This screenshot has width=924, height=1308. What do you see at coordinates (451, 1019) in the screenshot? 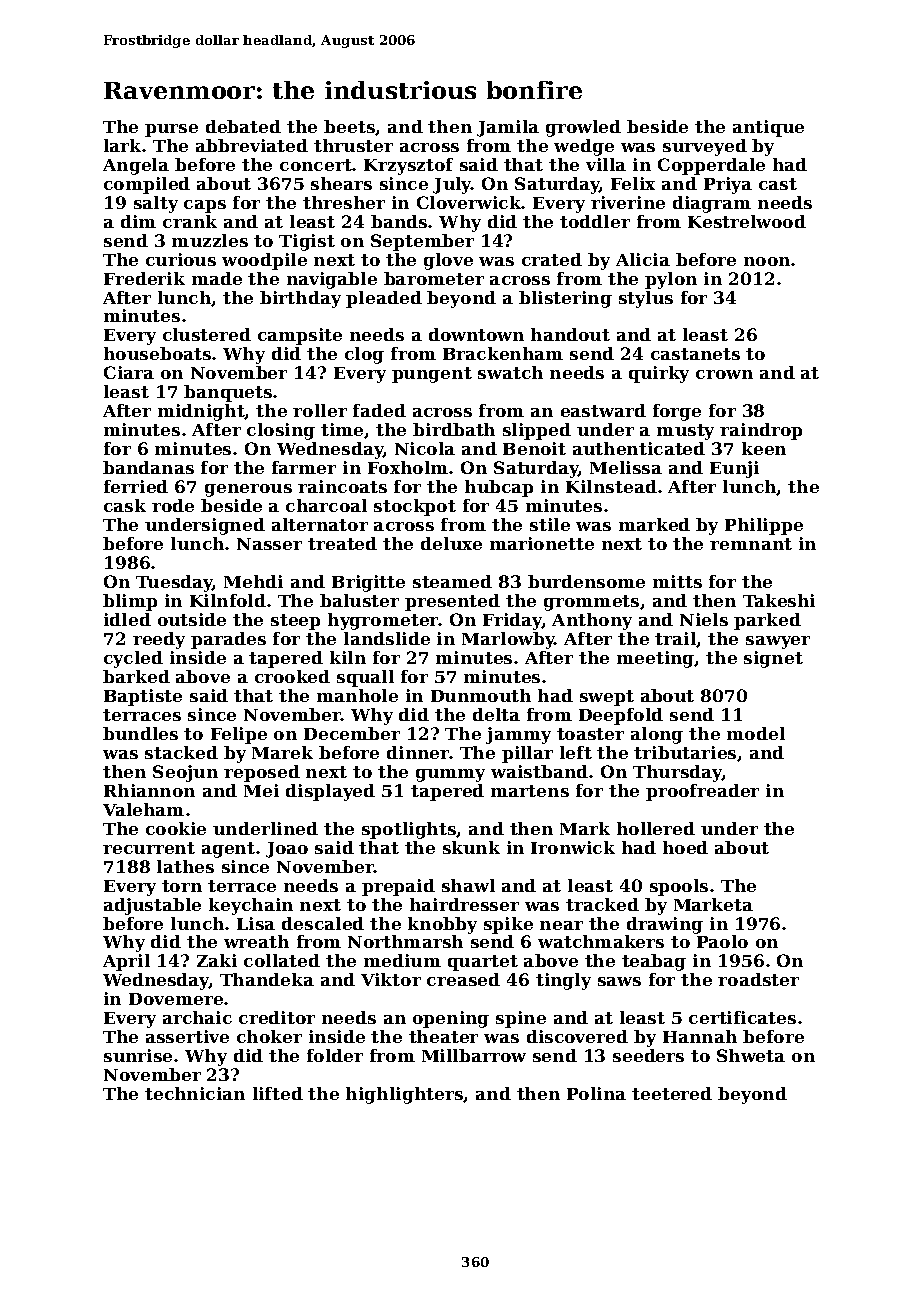
I see `opening` at bounding box center [451, 1019].
